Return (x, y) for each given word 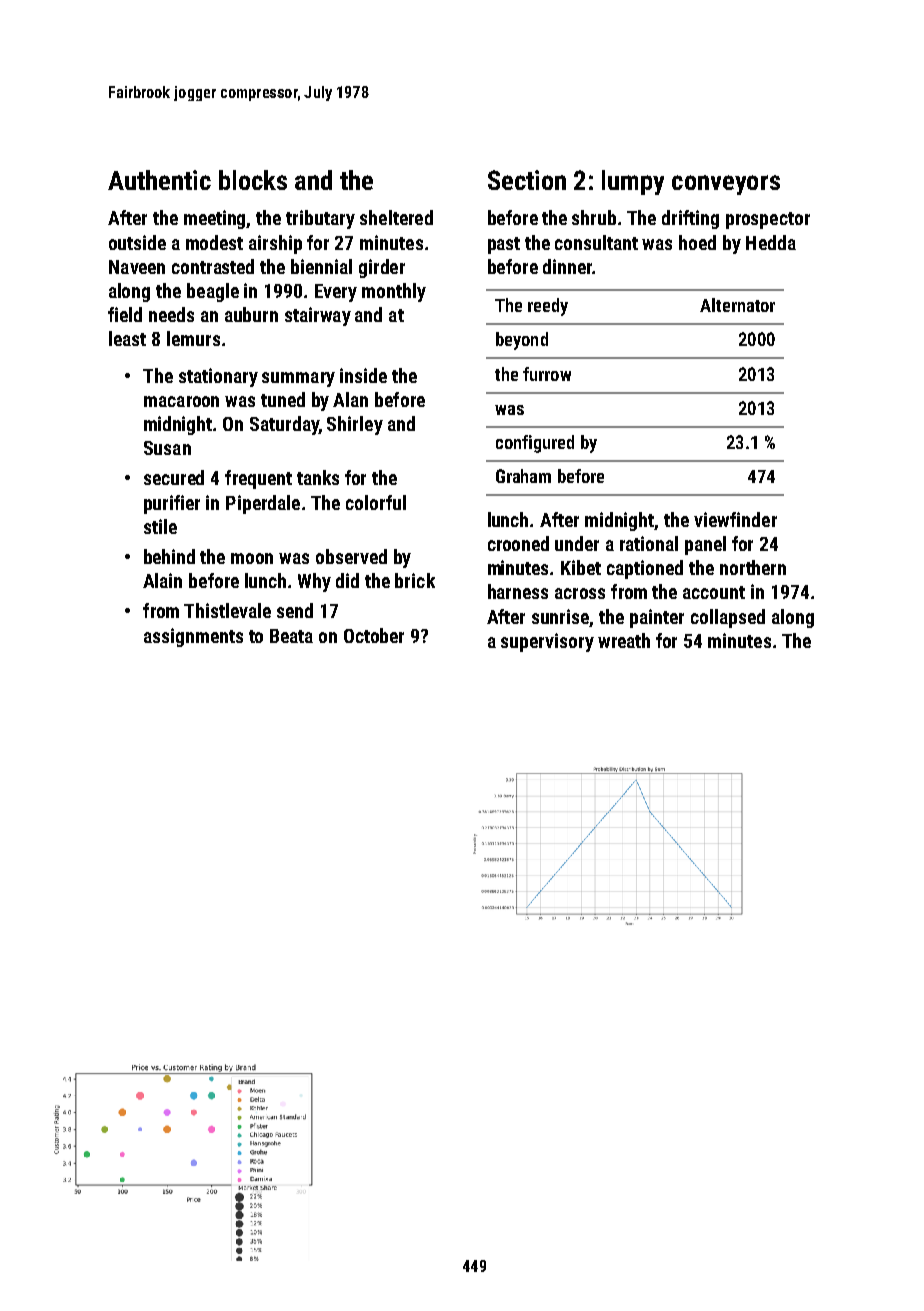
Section (527, 180)
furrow (547, 374)
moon (252, 558)
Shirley (355, 425)
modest (214, 242)
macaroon (181, 401)
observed (351, 556)
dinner (568, 266)
